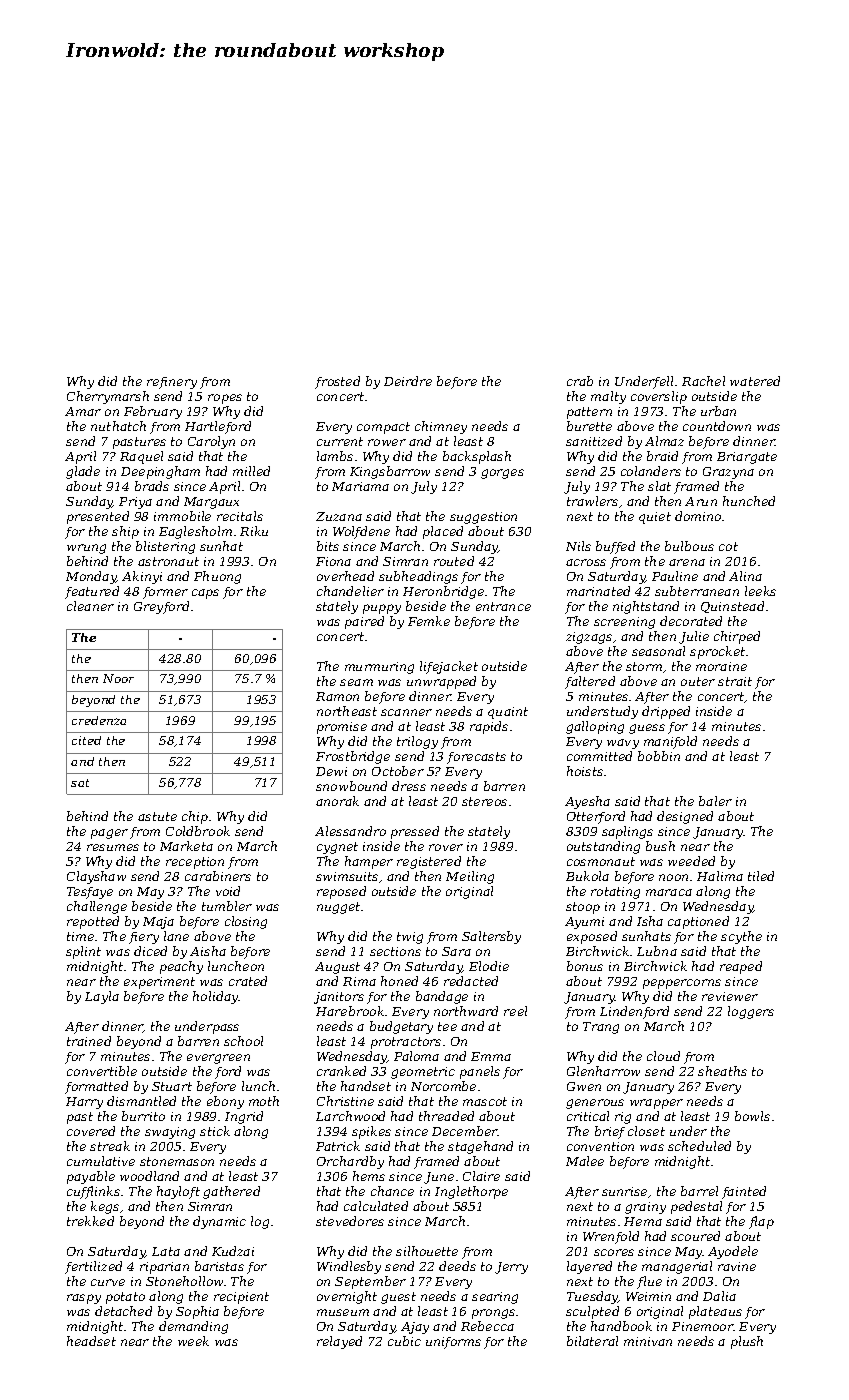 The image size is (849, 1400). I want to click on Cherrymarsh, so click(108, 397).
